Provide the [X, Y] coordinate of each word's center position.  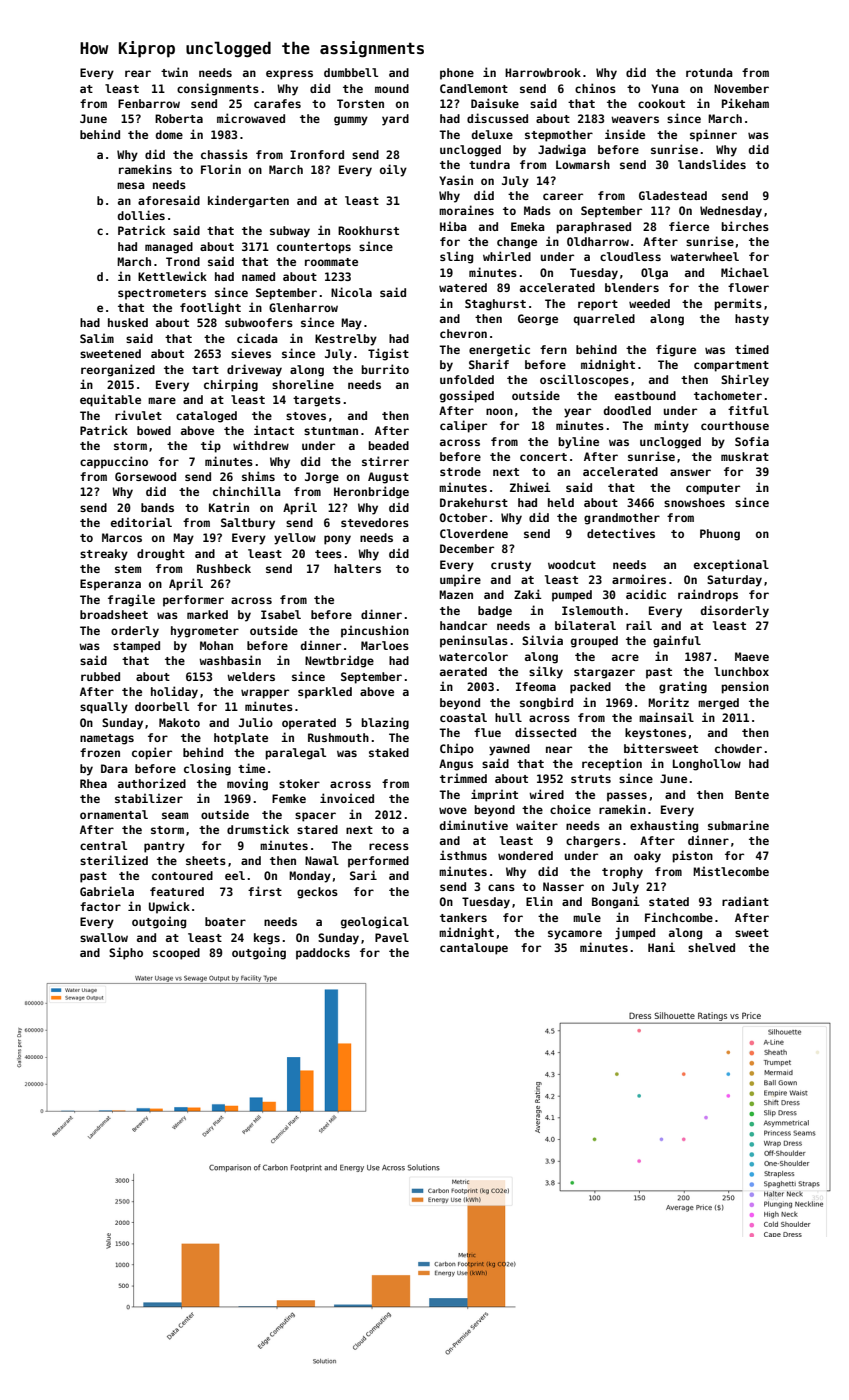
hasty [752, 320]
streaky [104, 555]
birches [745, 226]
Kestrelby [346, 340]
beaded [388, 445]
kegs [267, 939]
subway [290, 232]
